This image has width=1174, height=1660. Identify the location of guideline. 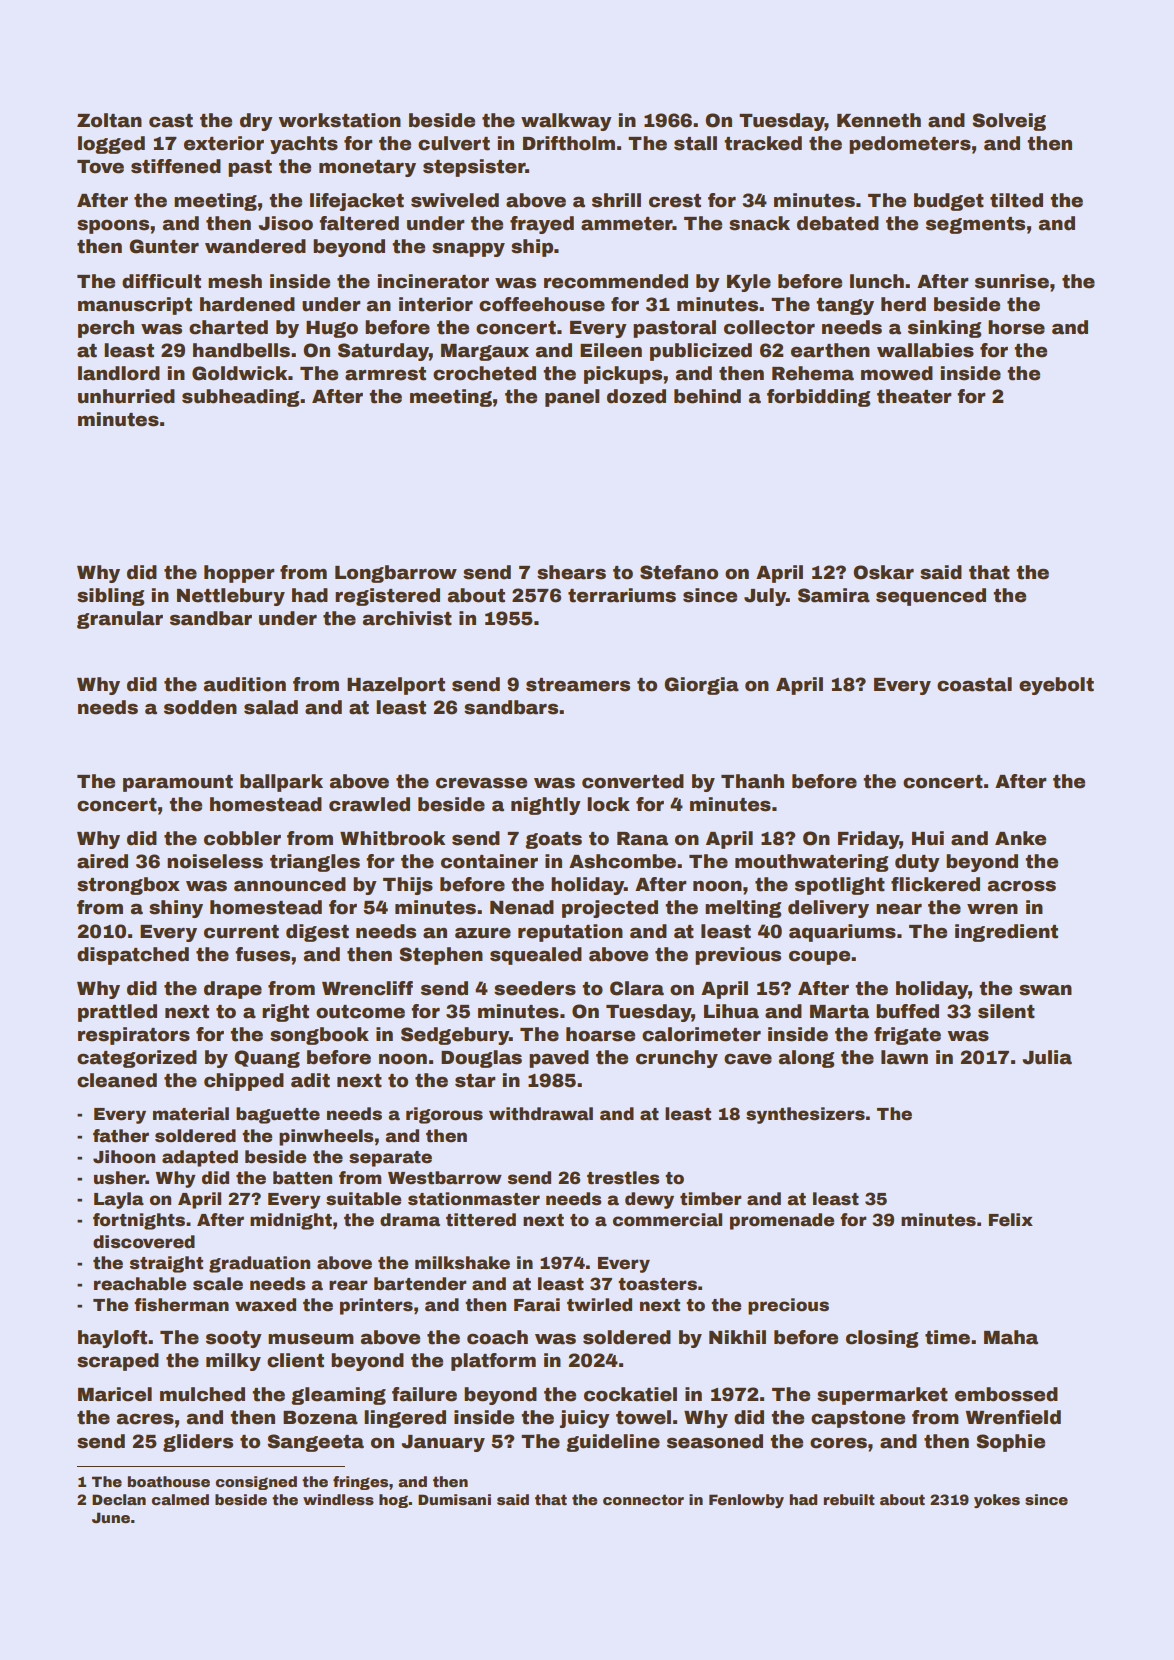
(613, 1443).
